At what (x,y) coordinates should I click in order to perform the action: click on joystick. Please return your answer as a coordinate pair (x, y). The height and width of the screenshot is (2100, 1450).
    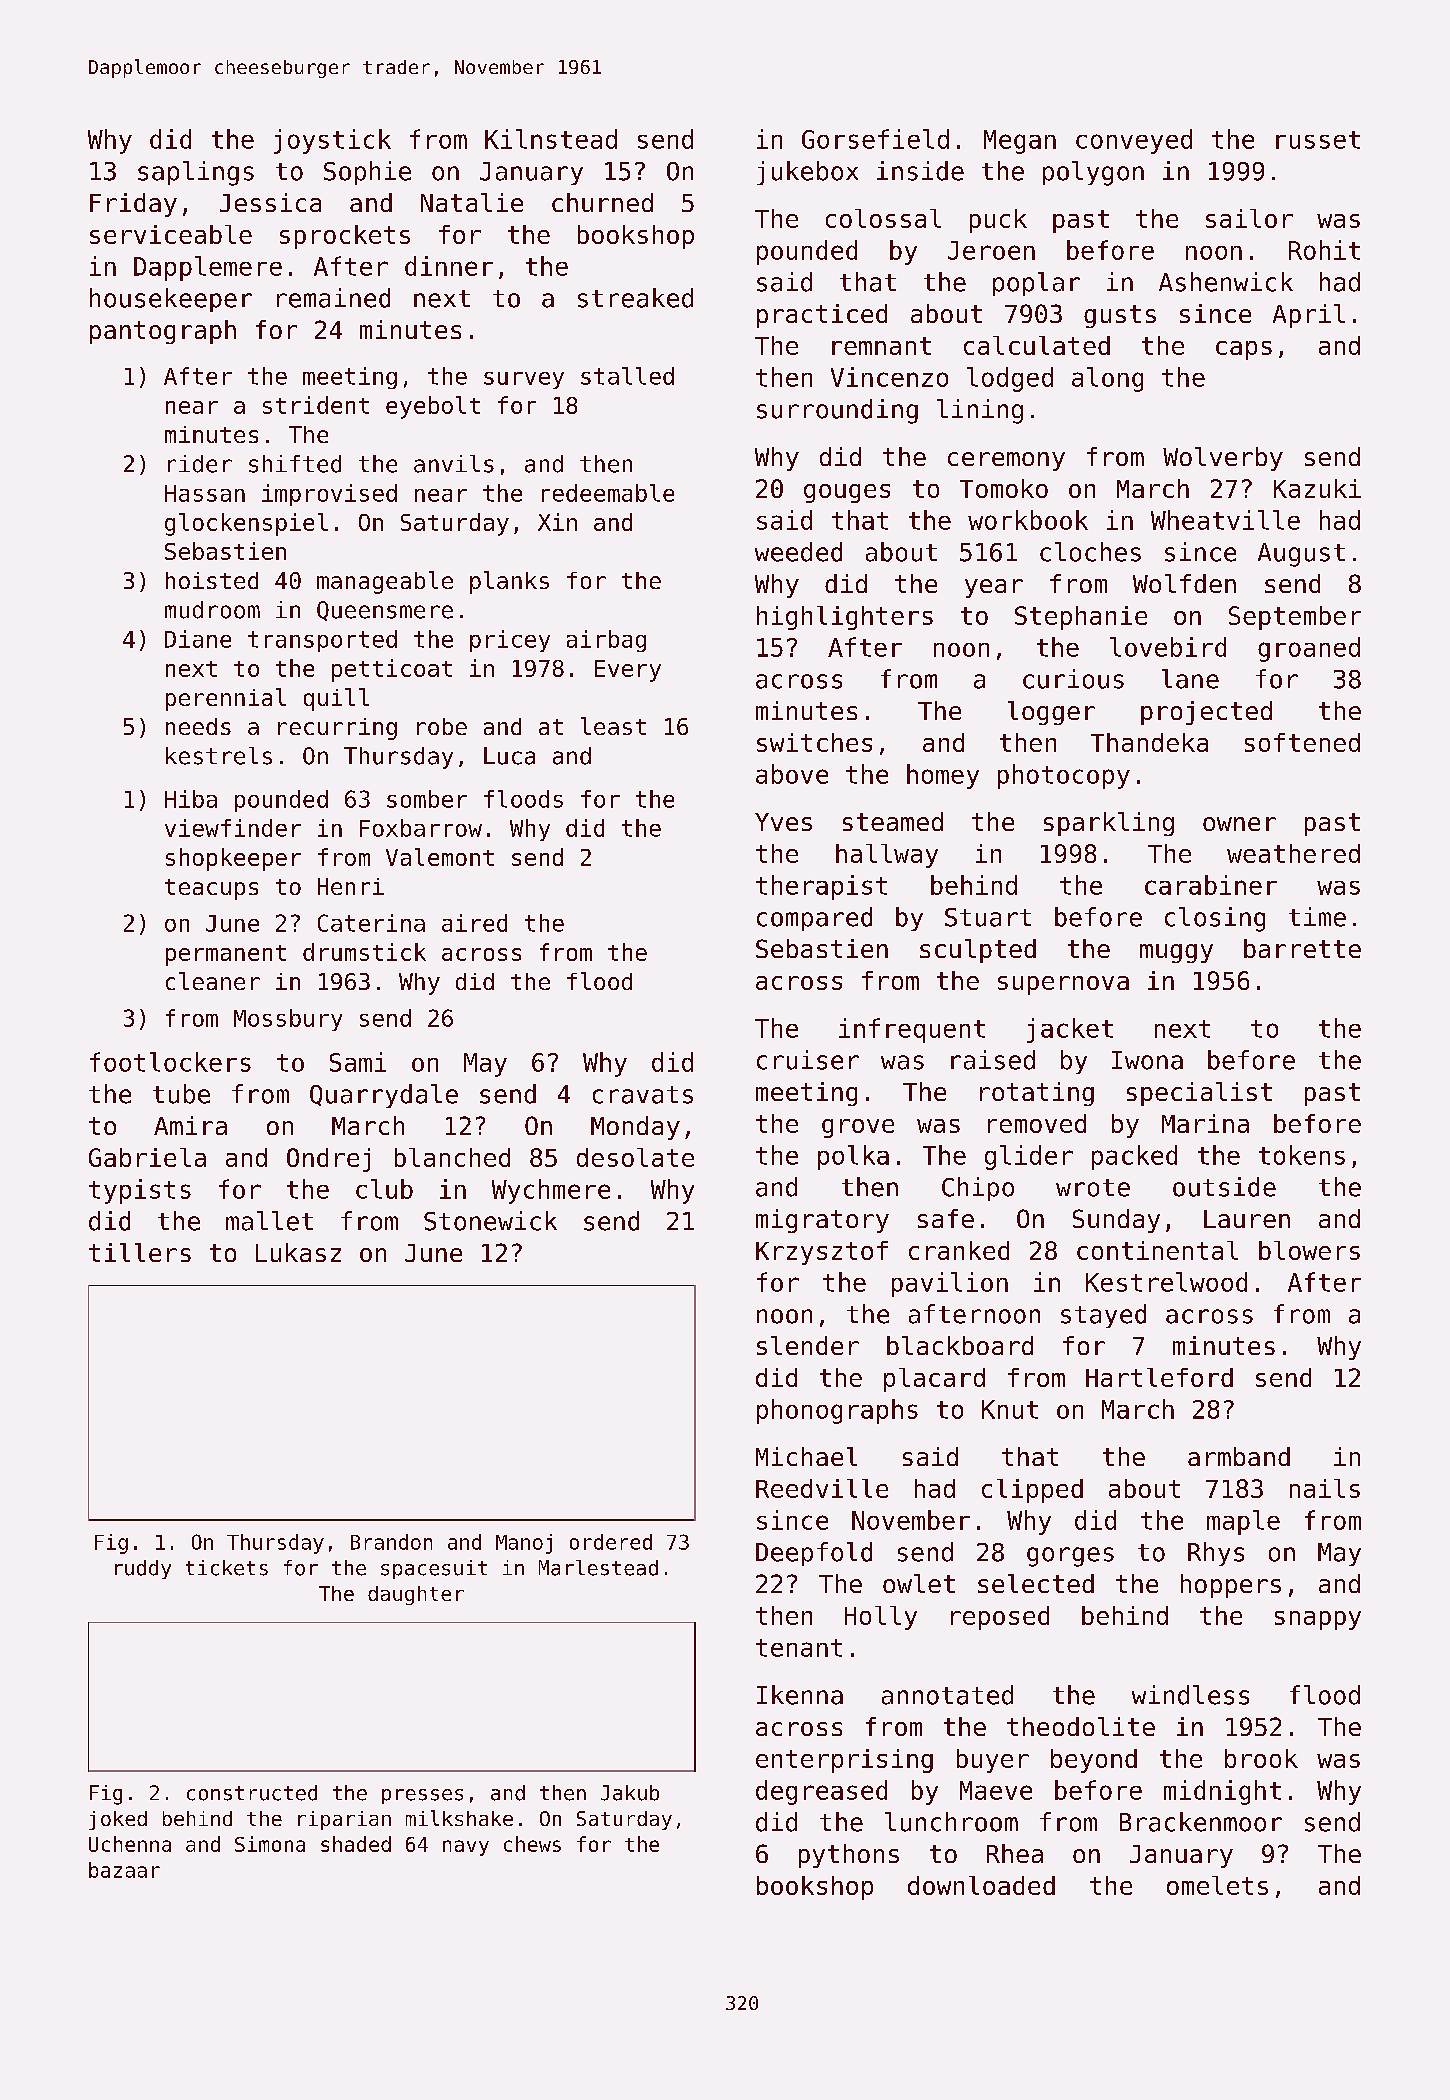
    Looking at the image, I should click on (332, 141).
